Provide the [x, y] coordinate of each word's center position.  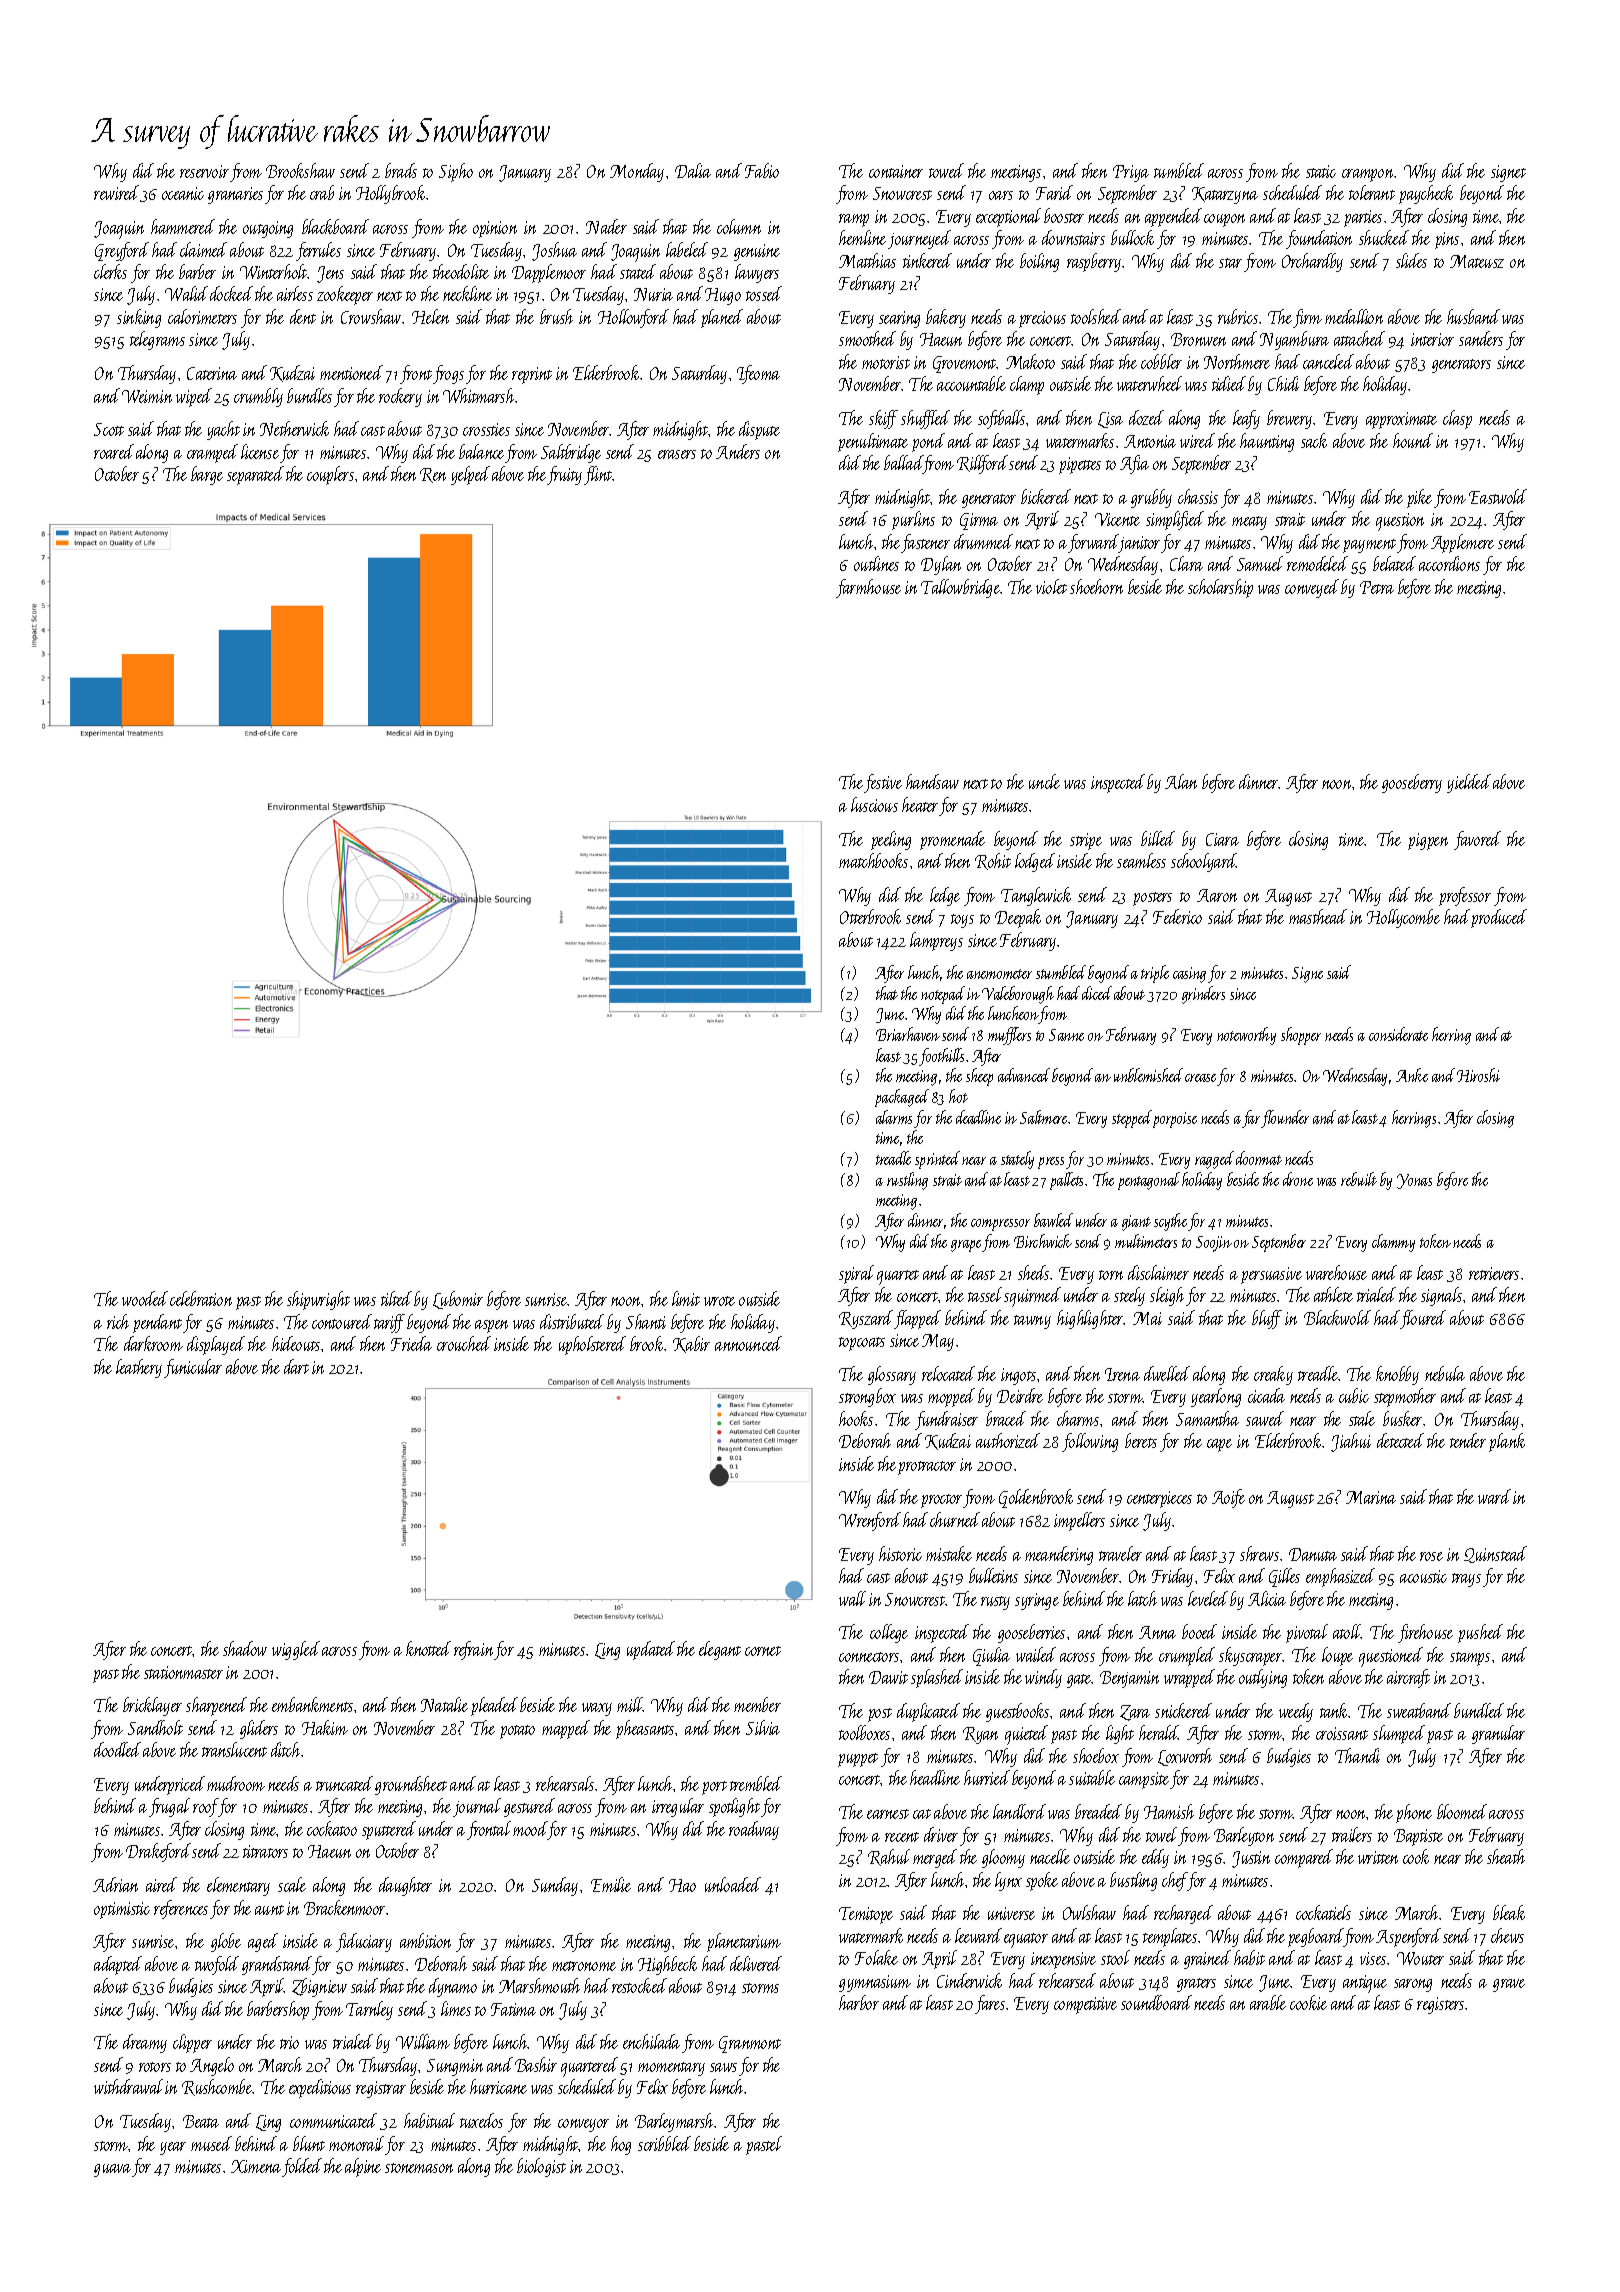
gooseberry [1412, 783]
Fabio [762, 170]
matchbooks [873, 860]
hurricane [498, 2086]
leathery [139, 1368]
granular [1498, 1734]
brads [401, 170]
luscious [874, 804]
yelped [470, 475]
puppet [858, 1760]
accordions [1449, 563]
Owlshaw [1089, 1912]
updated [651, 1650]
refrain [473, 1650]
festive [883, 783]
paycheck [1426, 194]
